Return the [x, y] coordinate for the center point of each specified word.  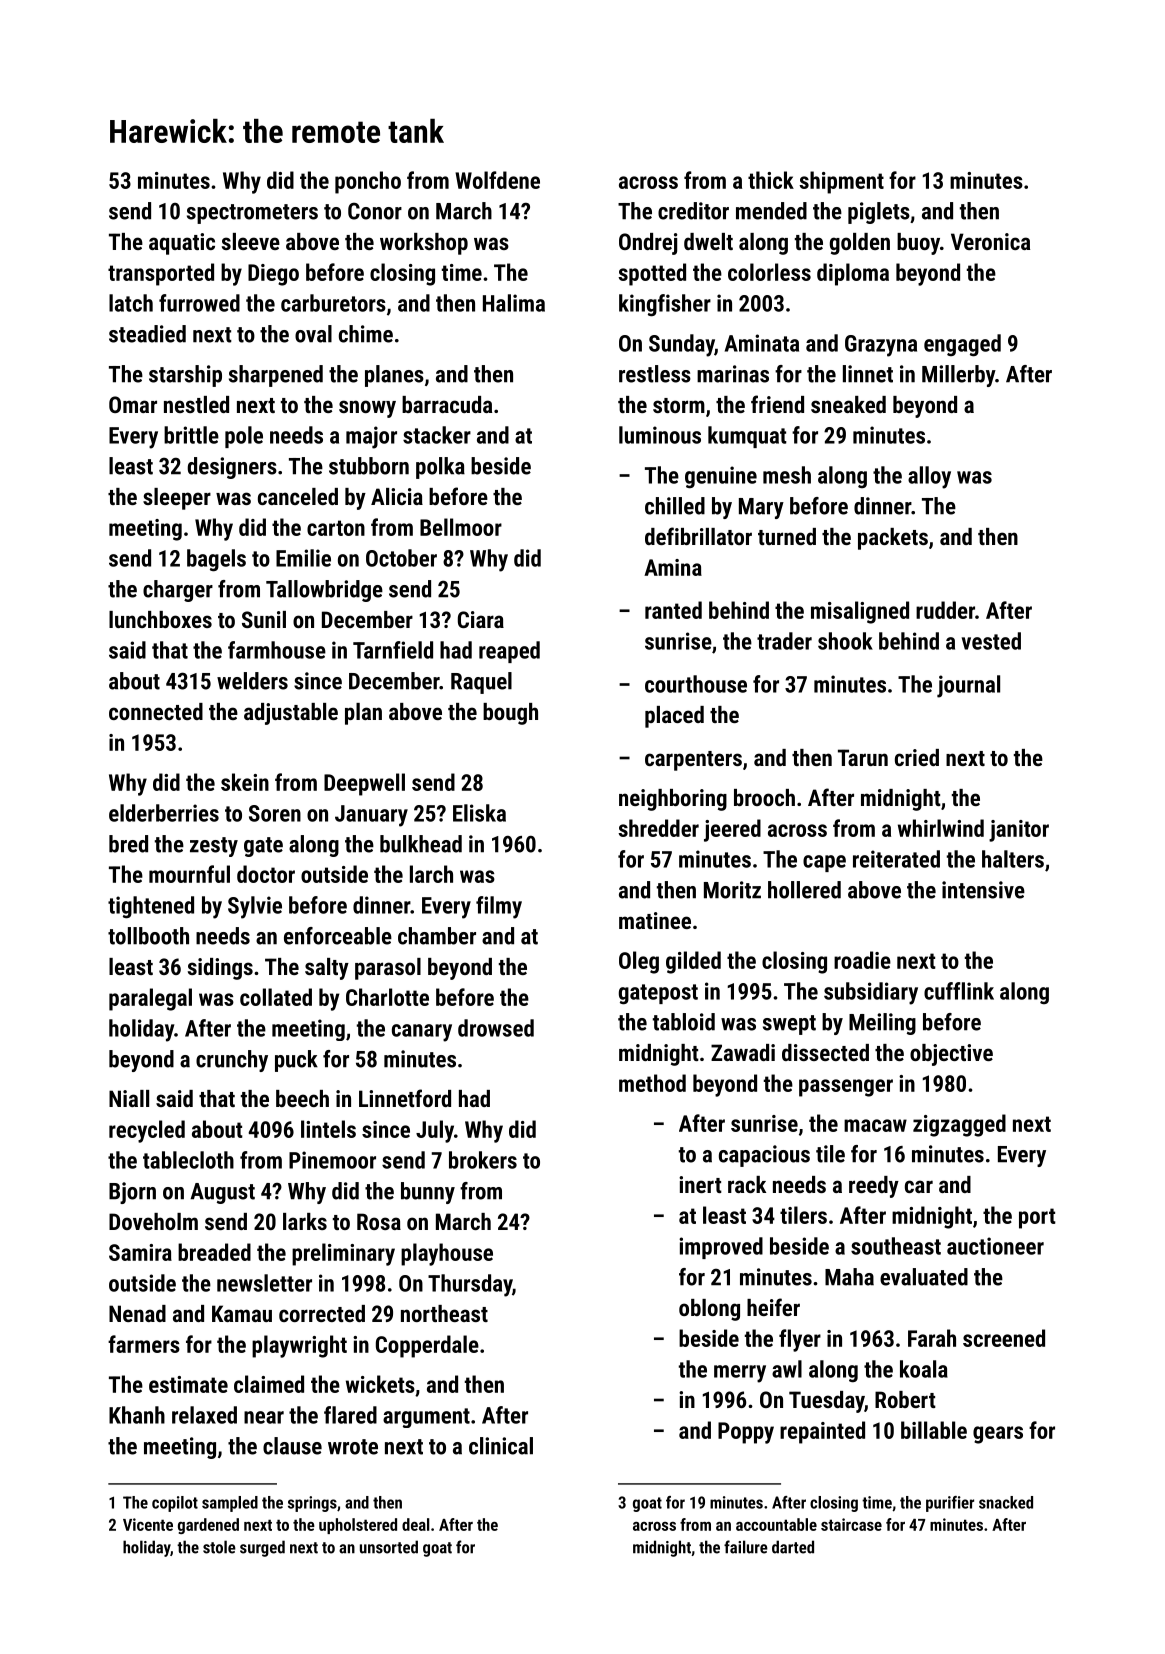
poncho [368, 182]
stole [219, 1547]
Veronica [990, 241]
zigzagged [959, 1125]
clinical [501, 1446]
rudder [945, 610]
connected [156, 711]
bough [510, 714]
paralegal [150, 999]
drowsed [496, 1028]
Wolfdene [497, 180]
